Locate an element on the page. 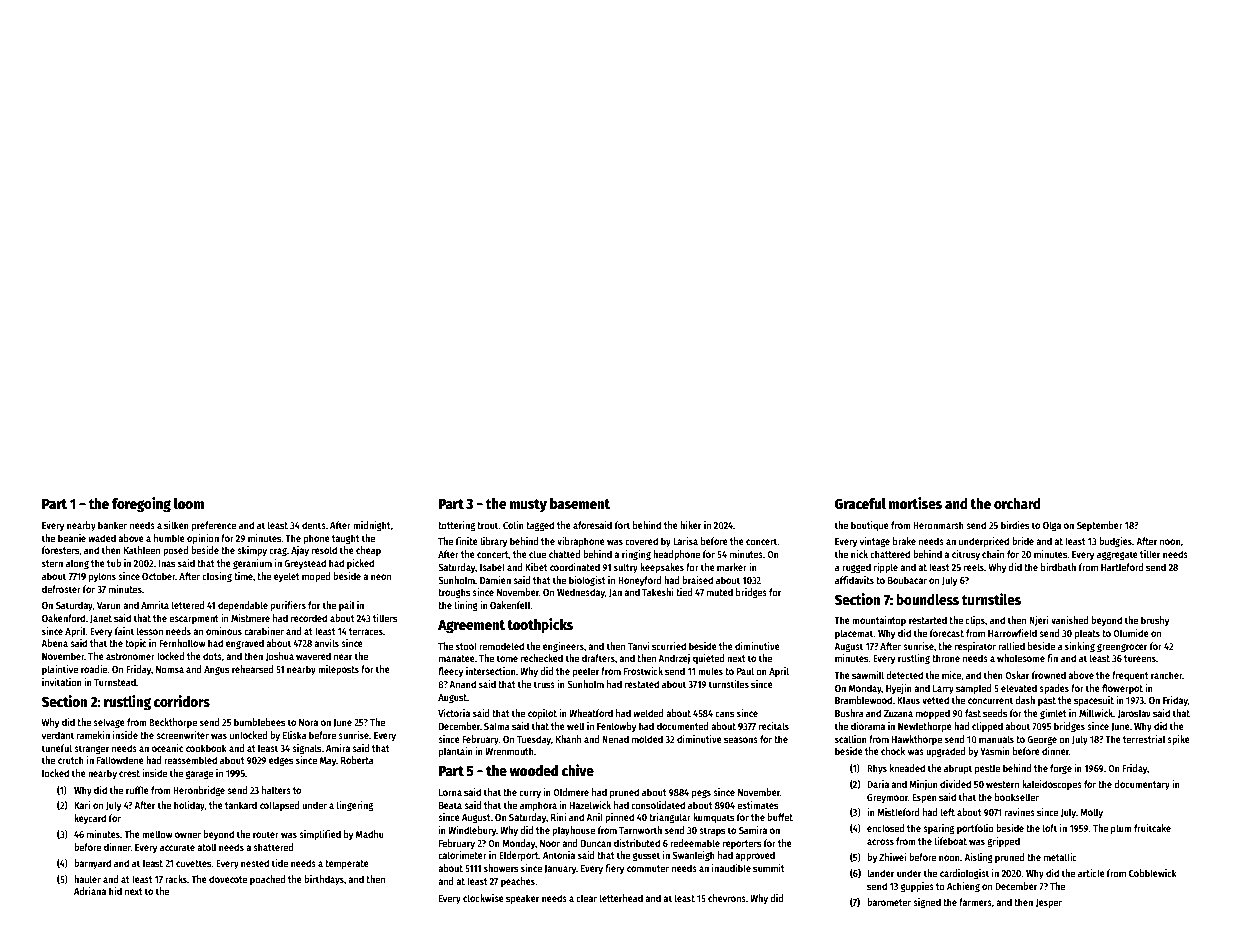 The width and height of the document is (1233, 952). ruffle is located at coordinates (137, 790).
